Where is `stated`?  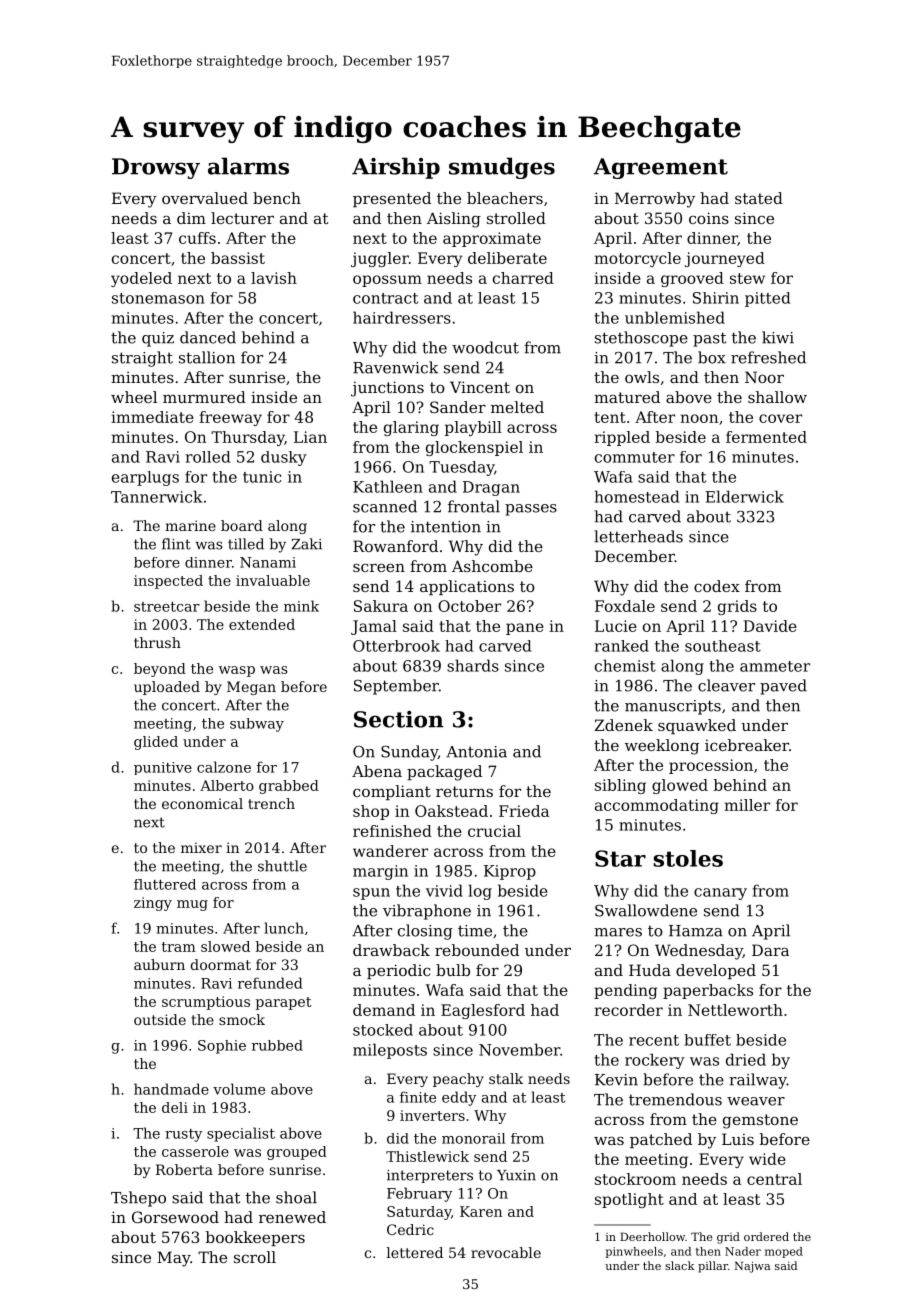
stated is located at coordinates (759, 198).
